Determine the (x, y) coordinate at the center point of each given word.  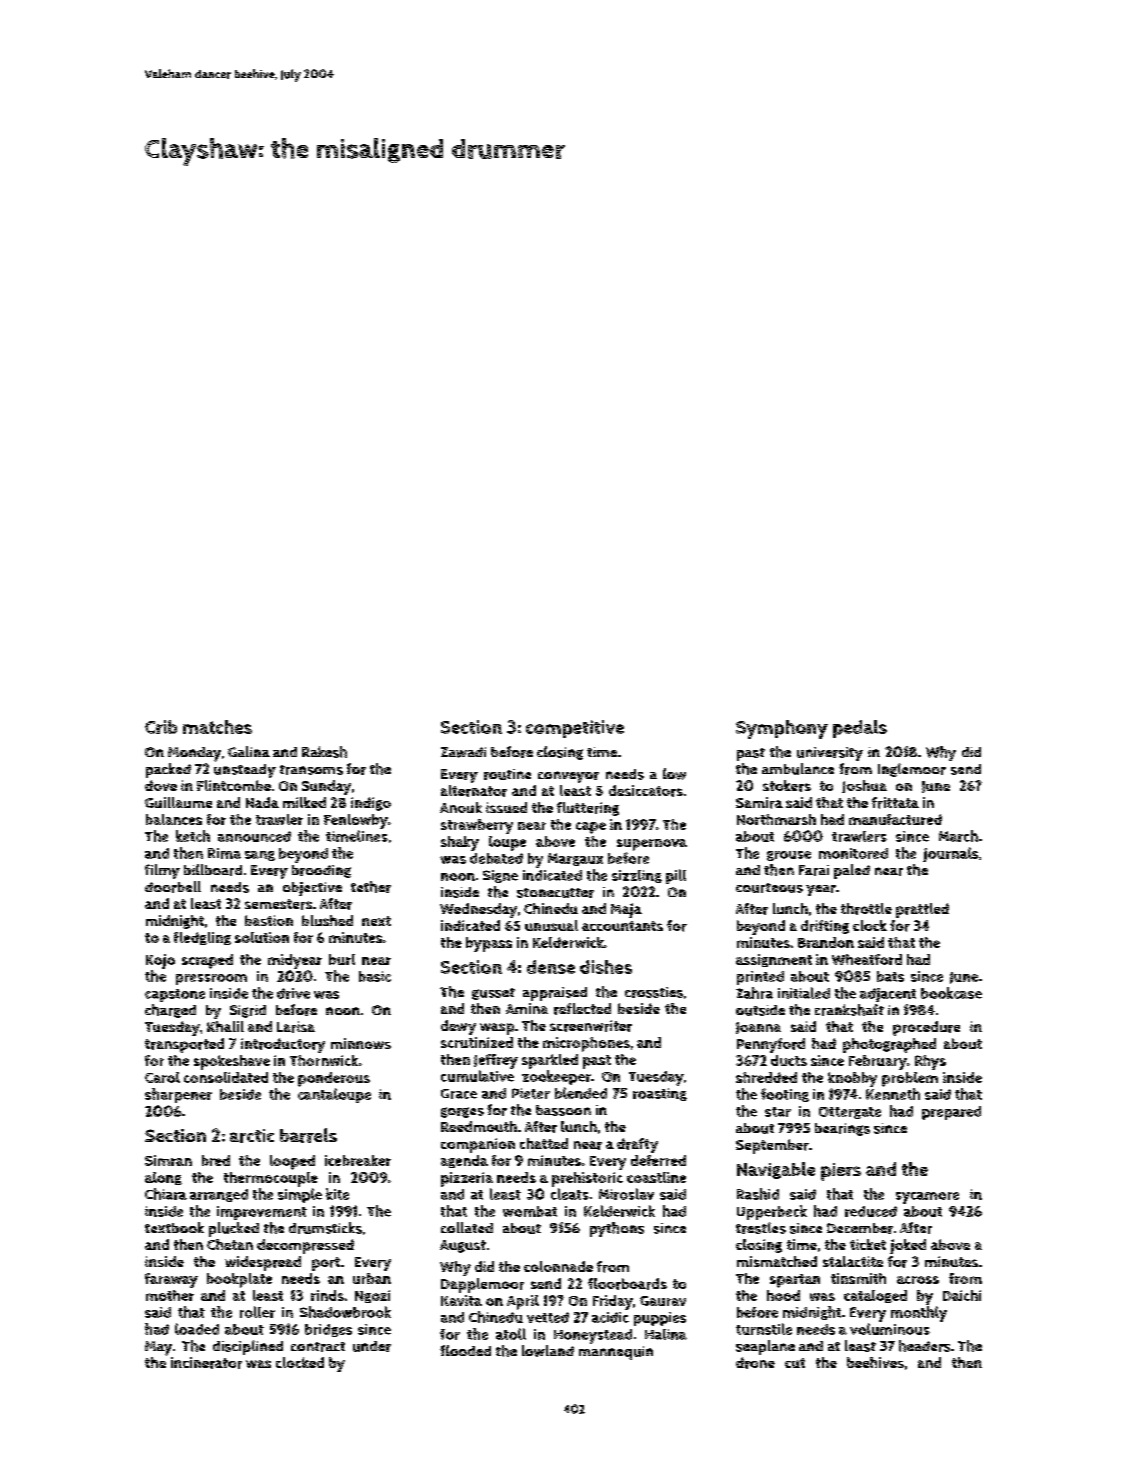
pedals (860, 729)
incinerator (206, 1363)
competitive (575, 729)
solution (262, 937)
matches (217, 727)
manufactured (895, 819)
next (376, 921)
